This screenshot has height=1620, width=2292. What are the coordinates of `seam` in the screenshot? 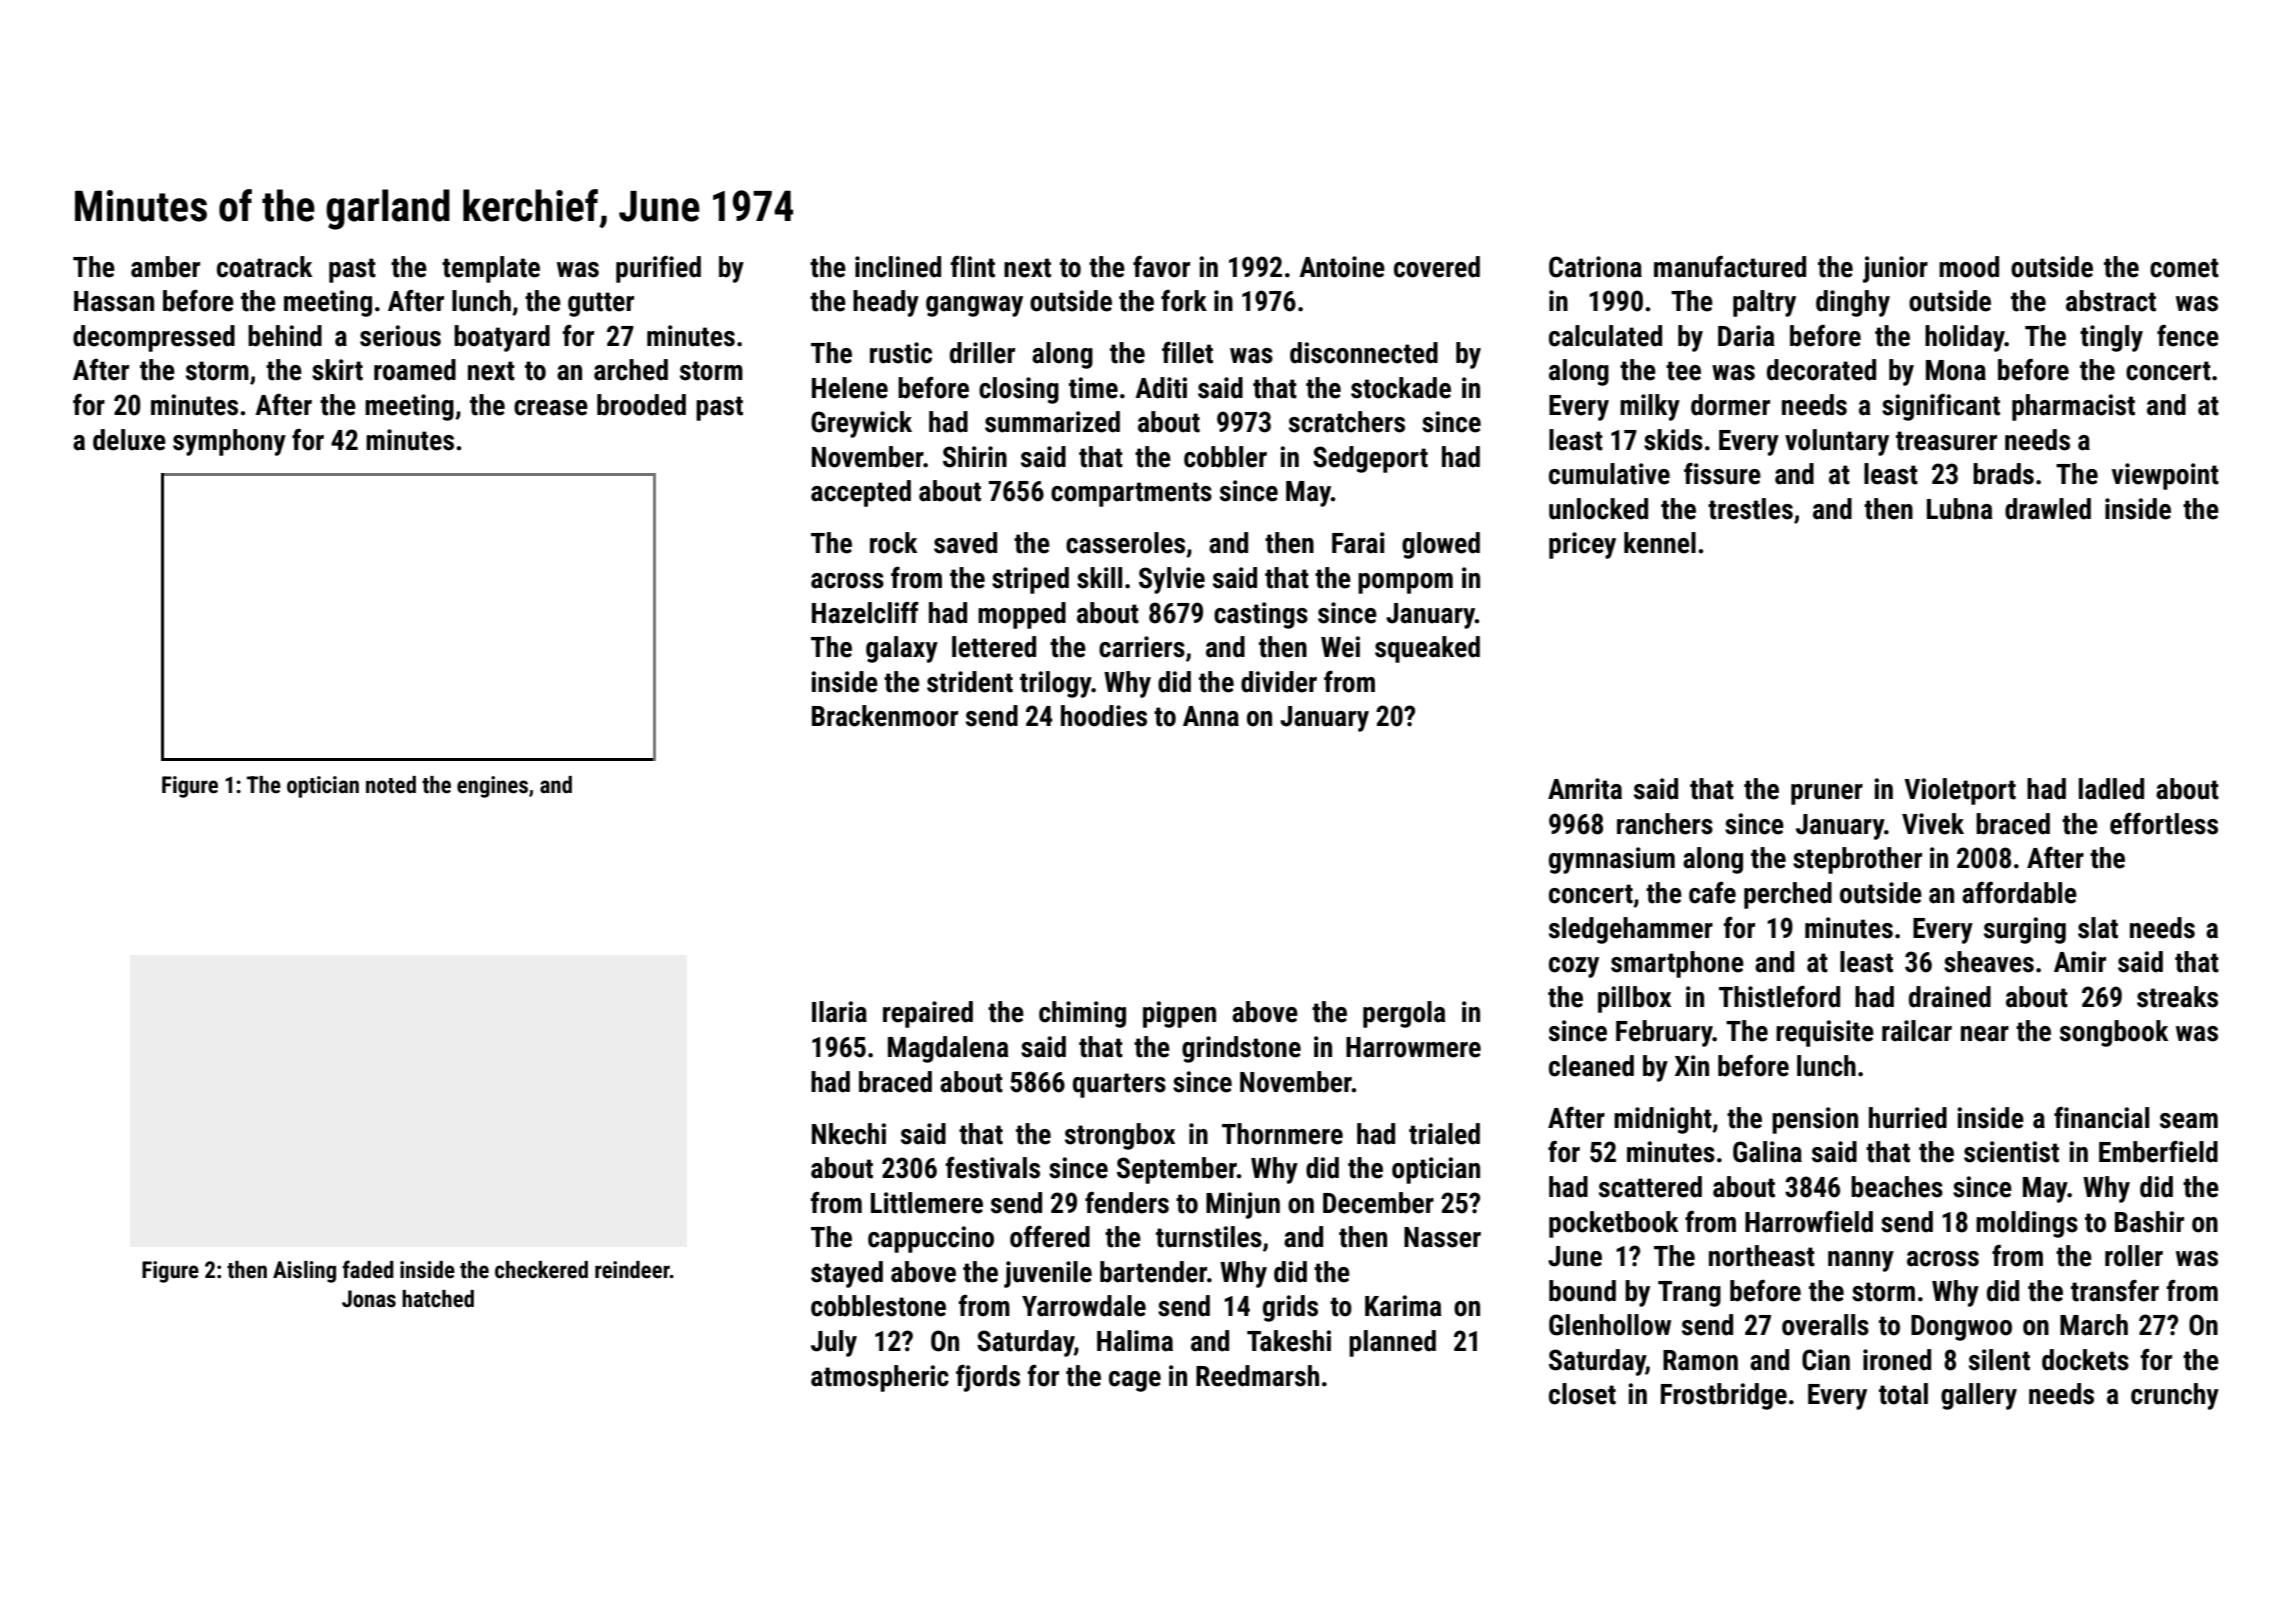 It's located at (2189, 1121).
